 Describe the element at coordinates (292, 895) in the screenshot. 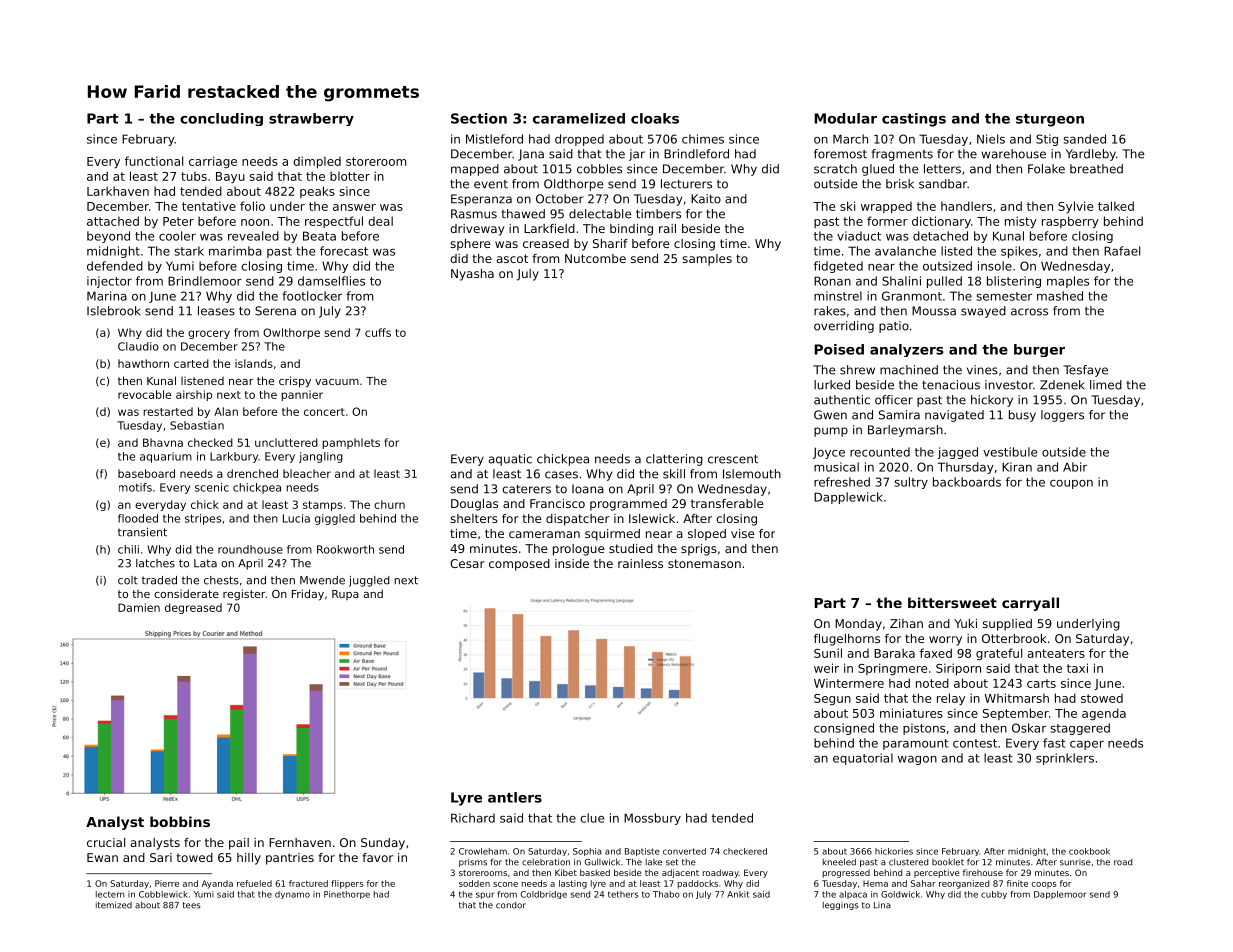

I see `dynamo` at that location.
